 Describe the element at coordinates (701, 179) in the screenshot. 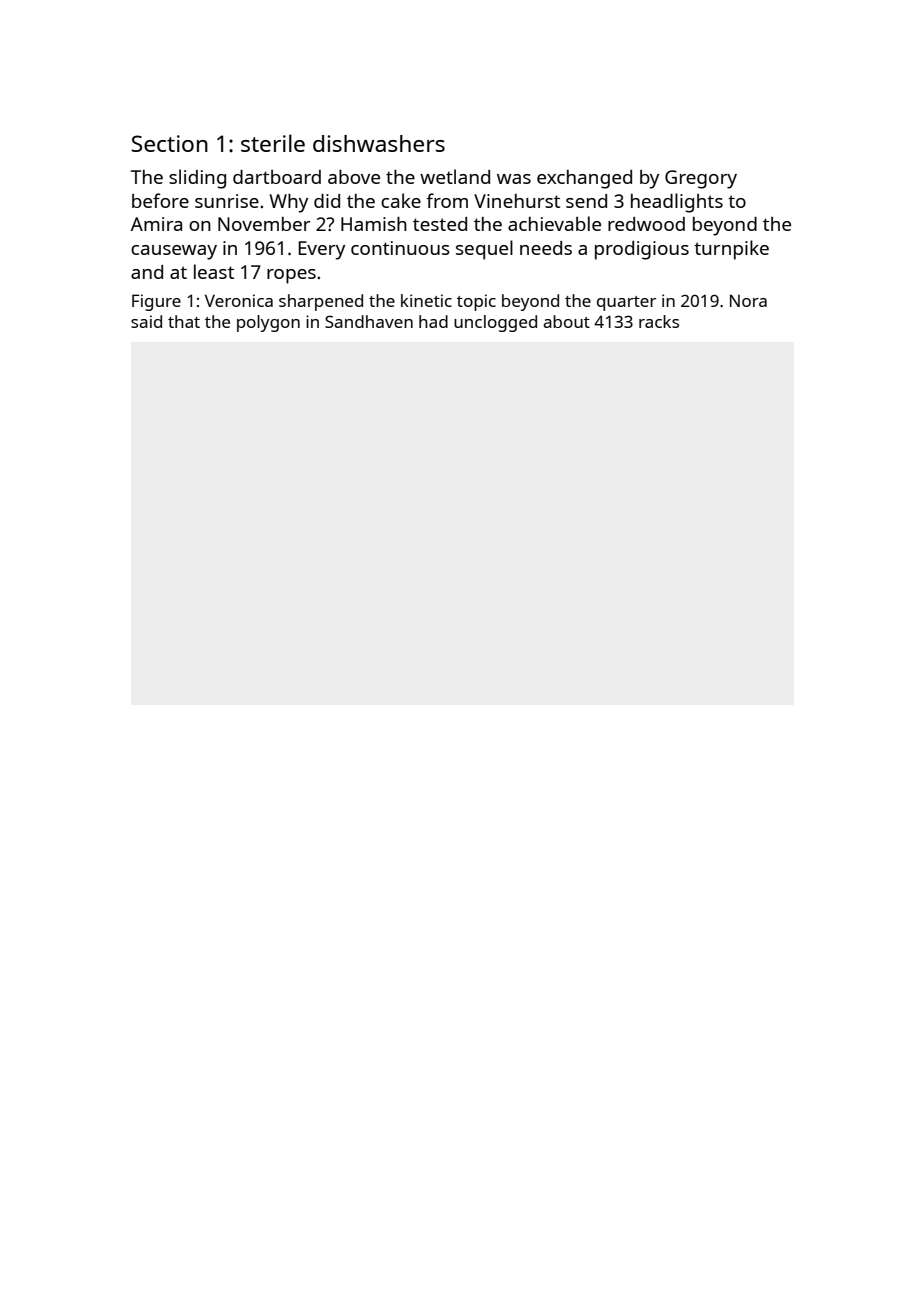

I see `Gregory` at that location.
